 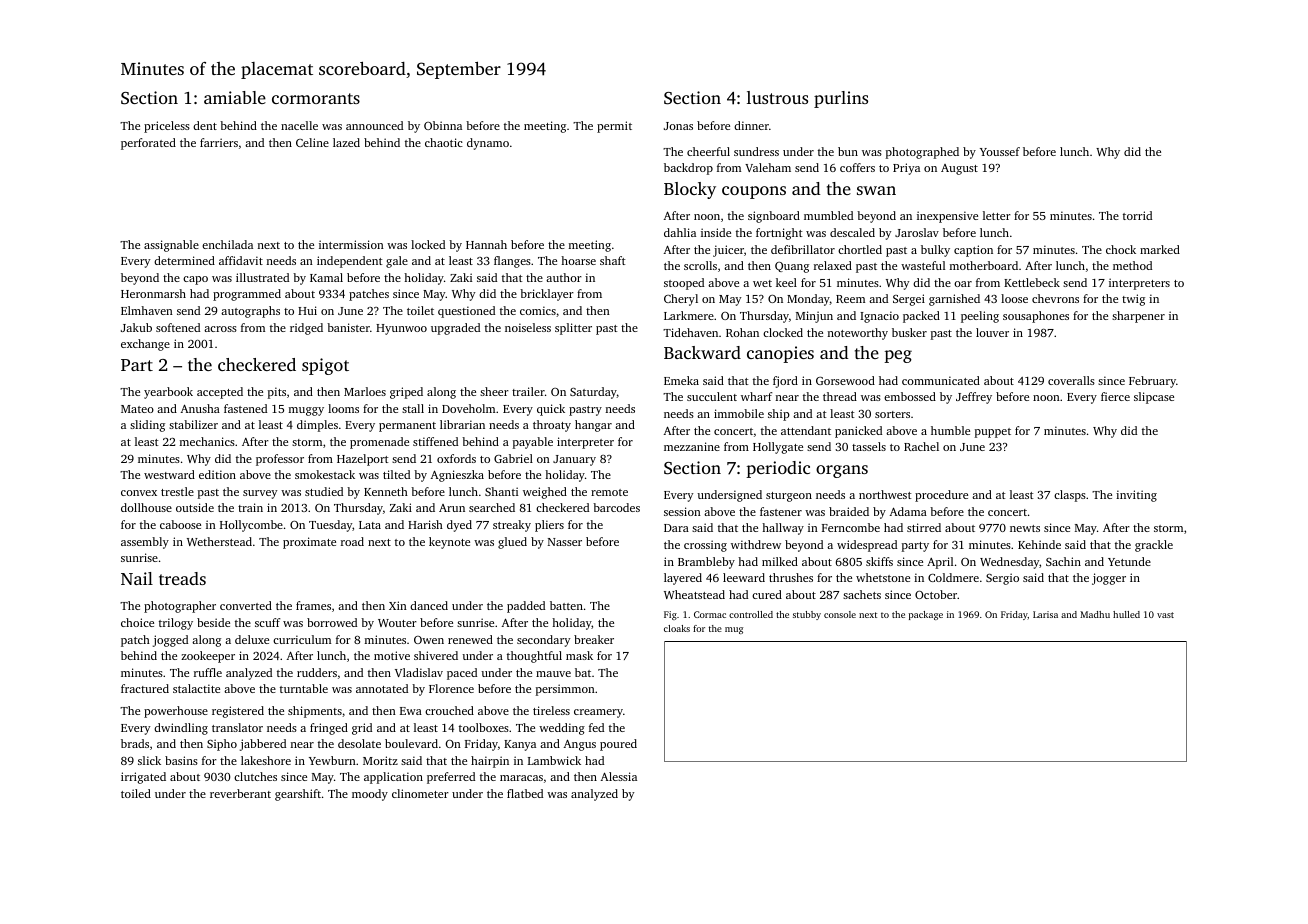 What do you see at coordinates (1137, 215) in the screenshot?
I see `torrid` at bounding box center [1137, 215].
